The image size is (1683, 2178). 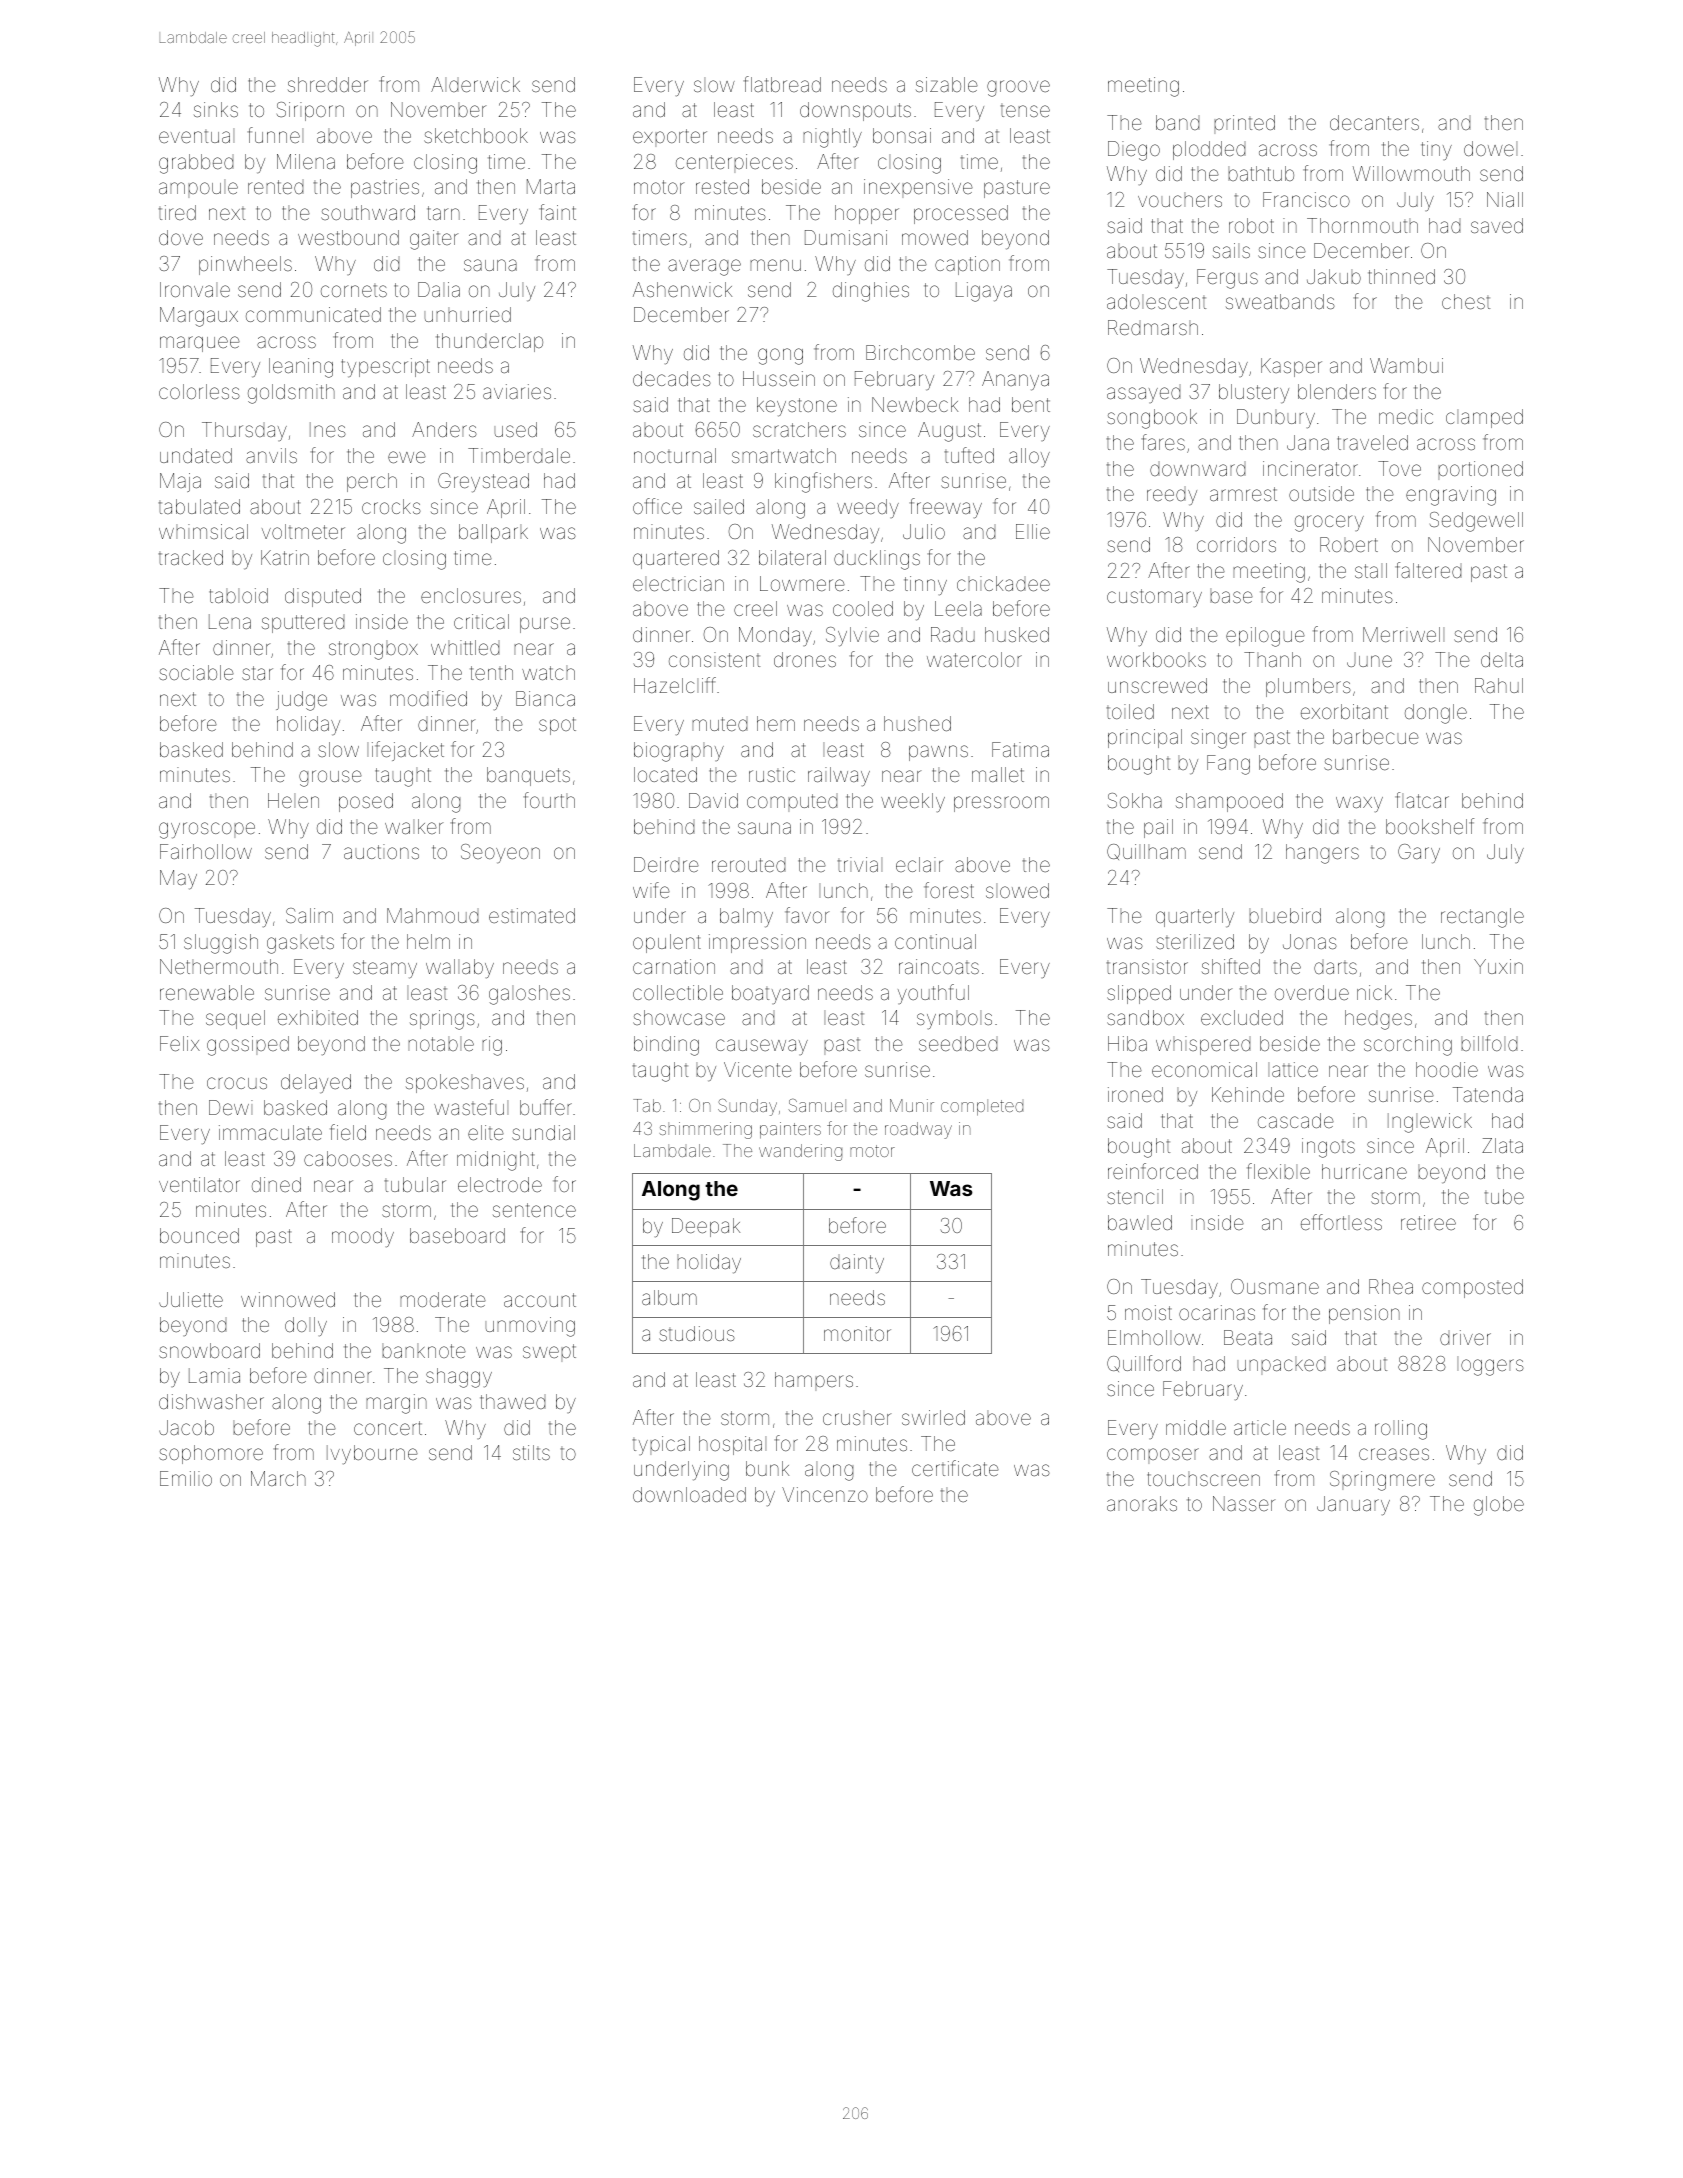 What do you see at coordinates (444, 429) in the page?
I see `Anders` at bounding box center [444, 429].
